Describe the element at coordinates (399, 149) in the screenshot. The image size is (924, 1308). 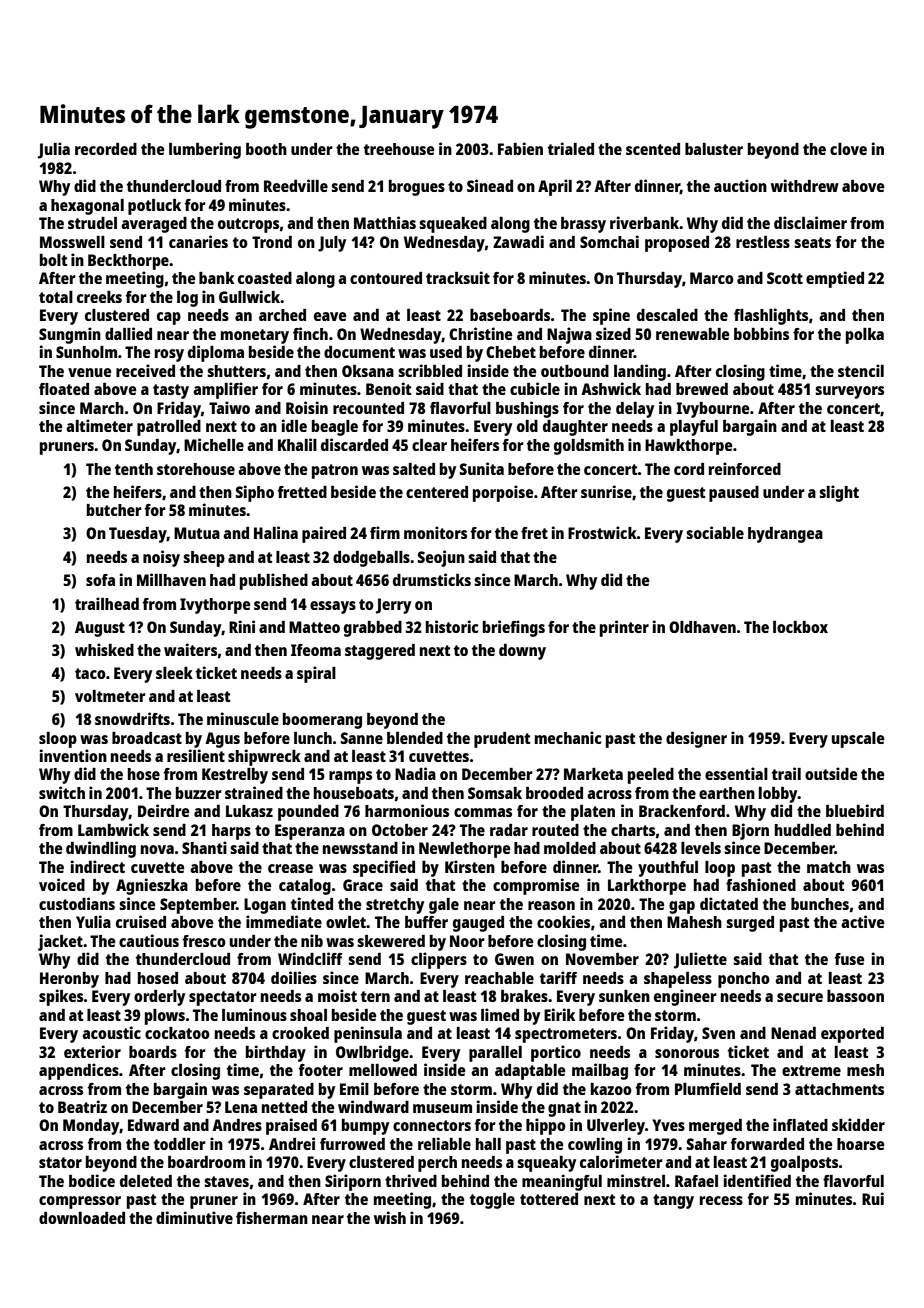
I see `treehouse` at that location.
